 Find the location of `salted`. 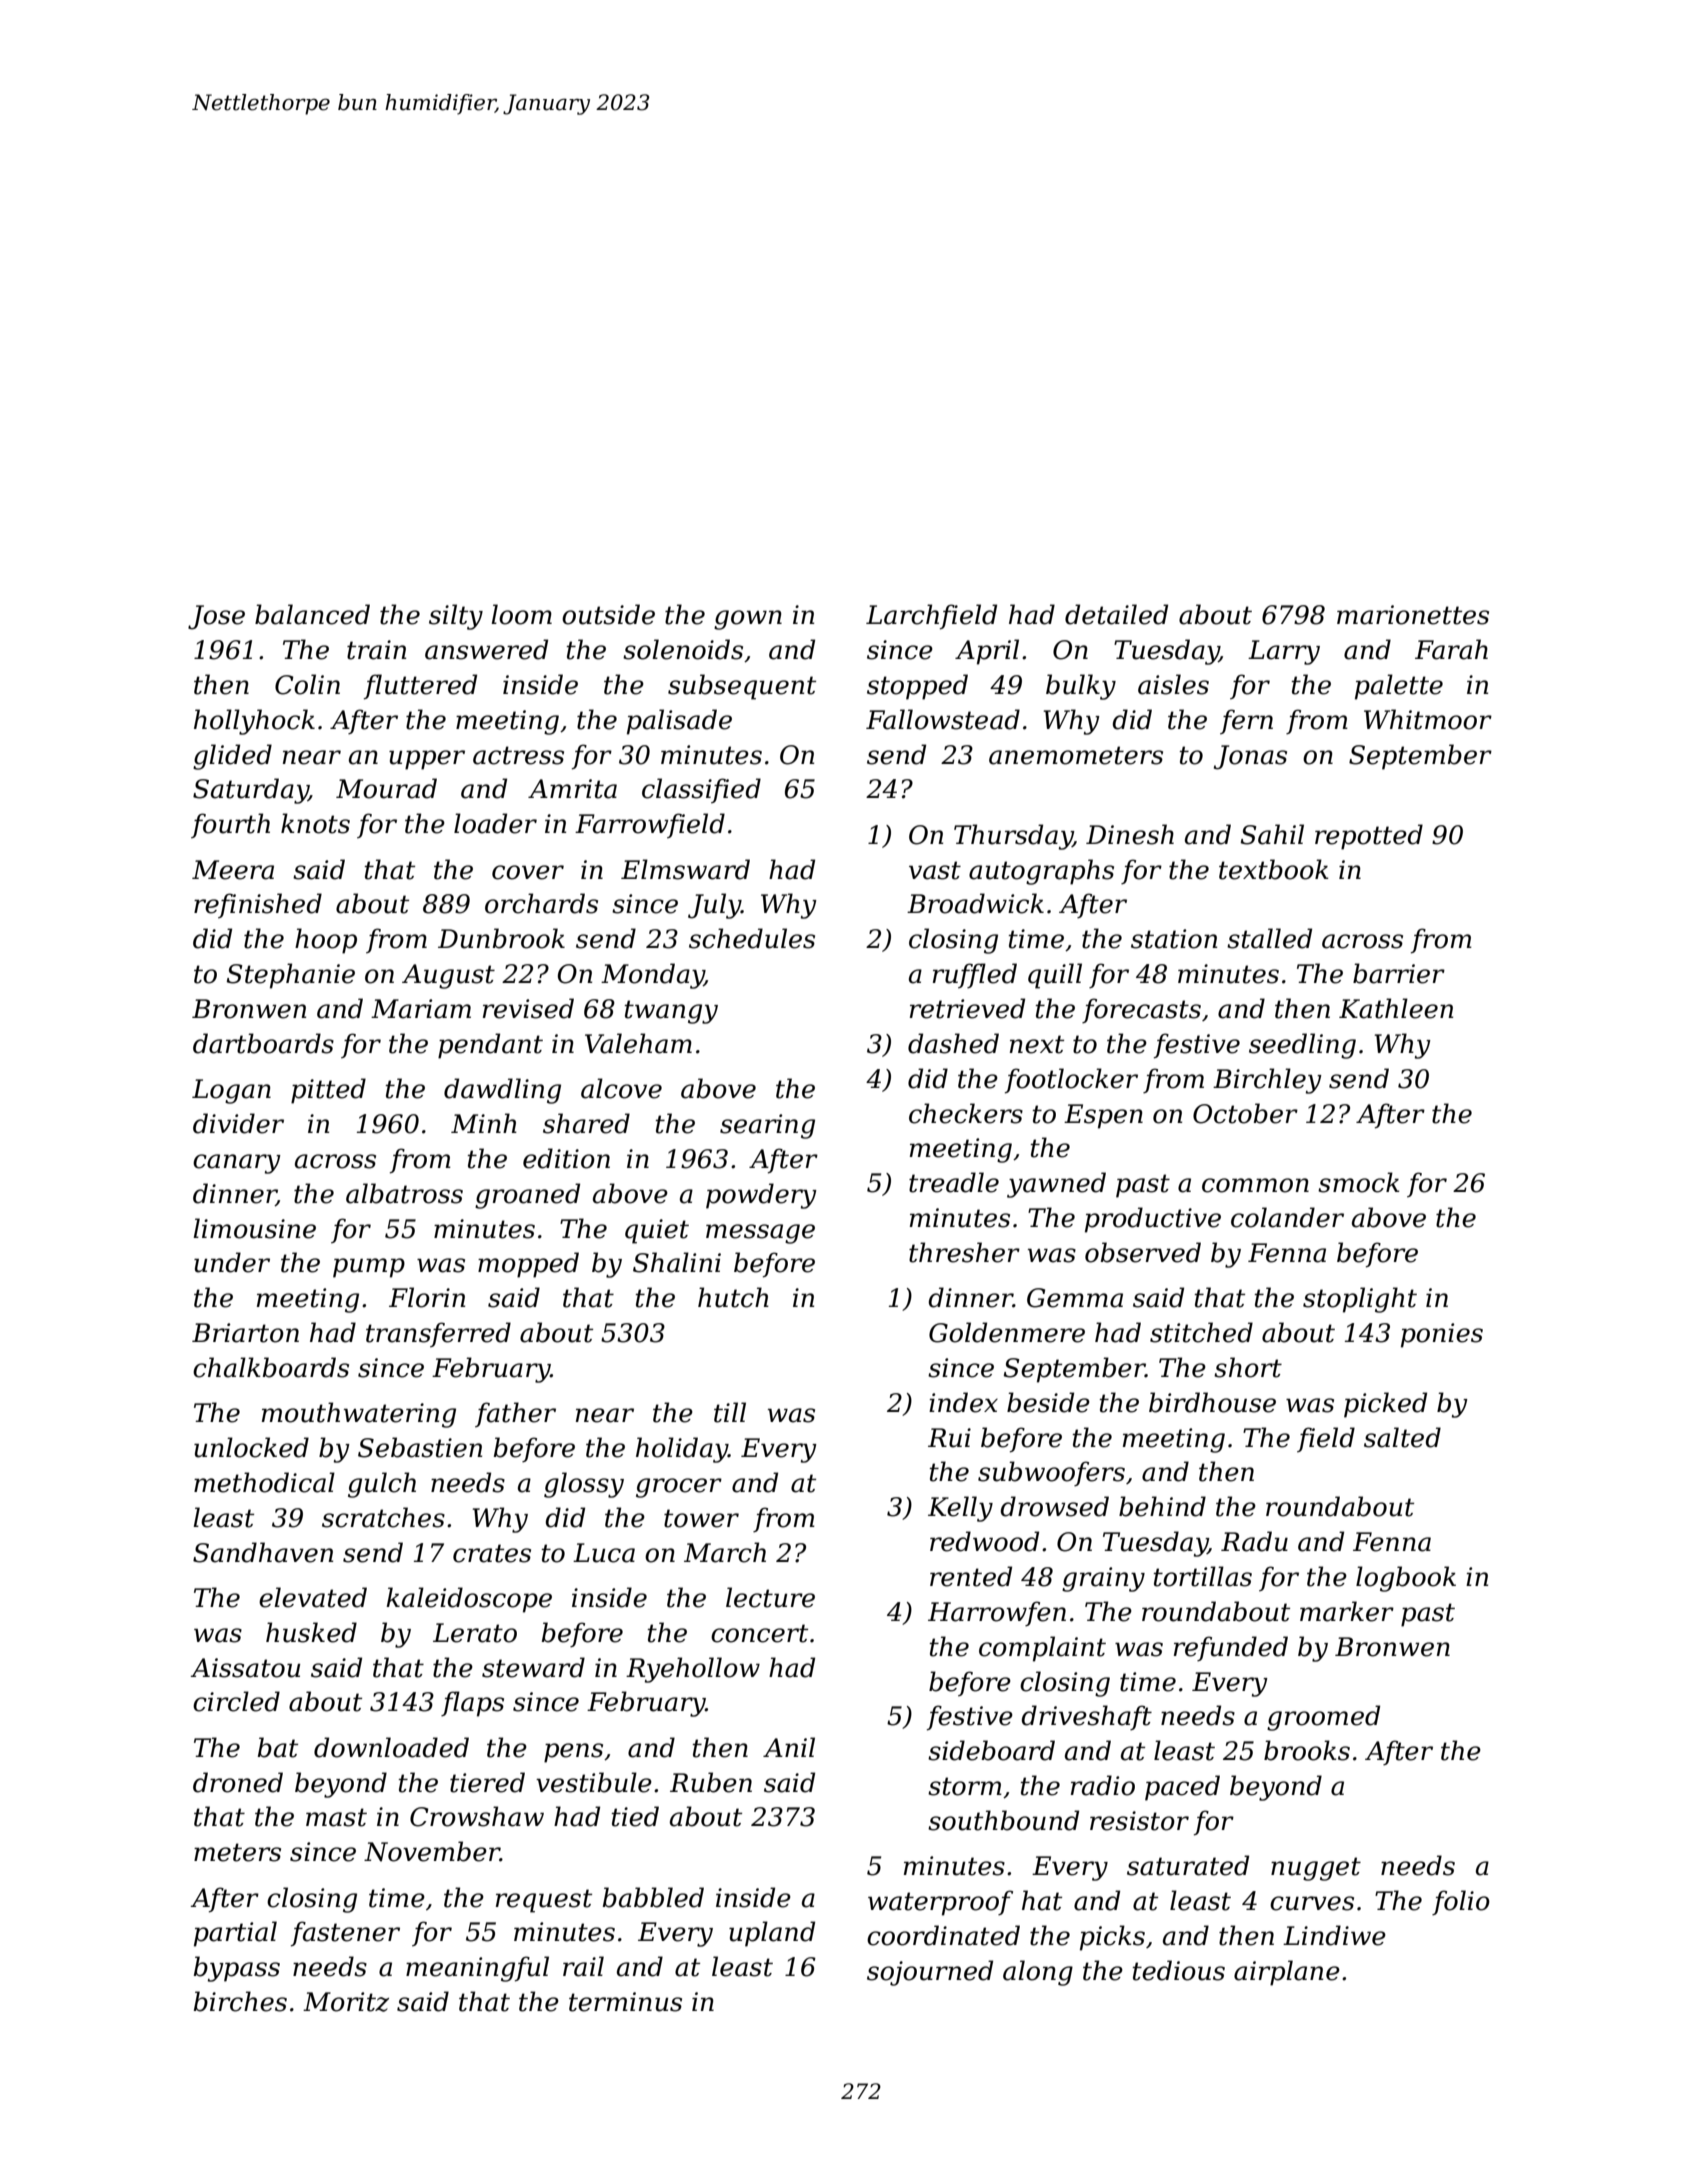

salted is located at coordinates (1402, 1437).
